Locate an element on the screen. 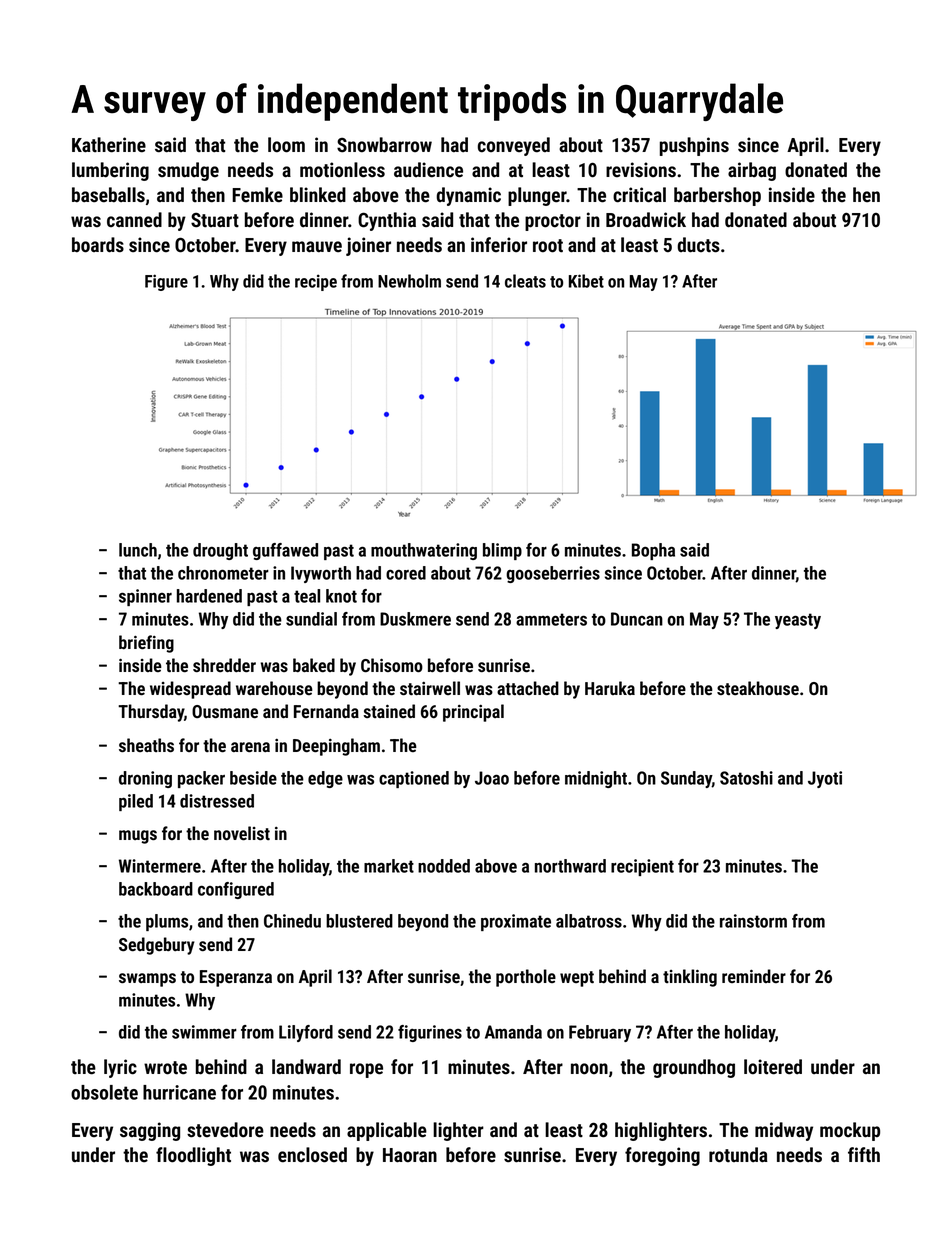  baseballs is located at coordinates (108, 195).
